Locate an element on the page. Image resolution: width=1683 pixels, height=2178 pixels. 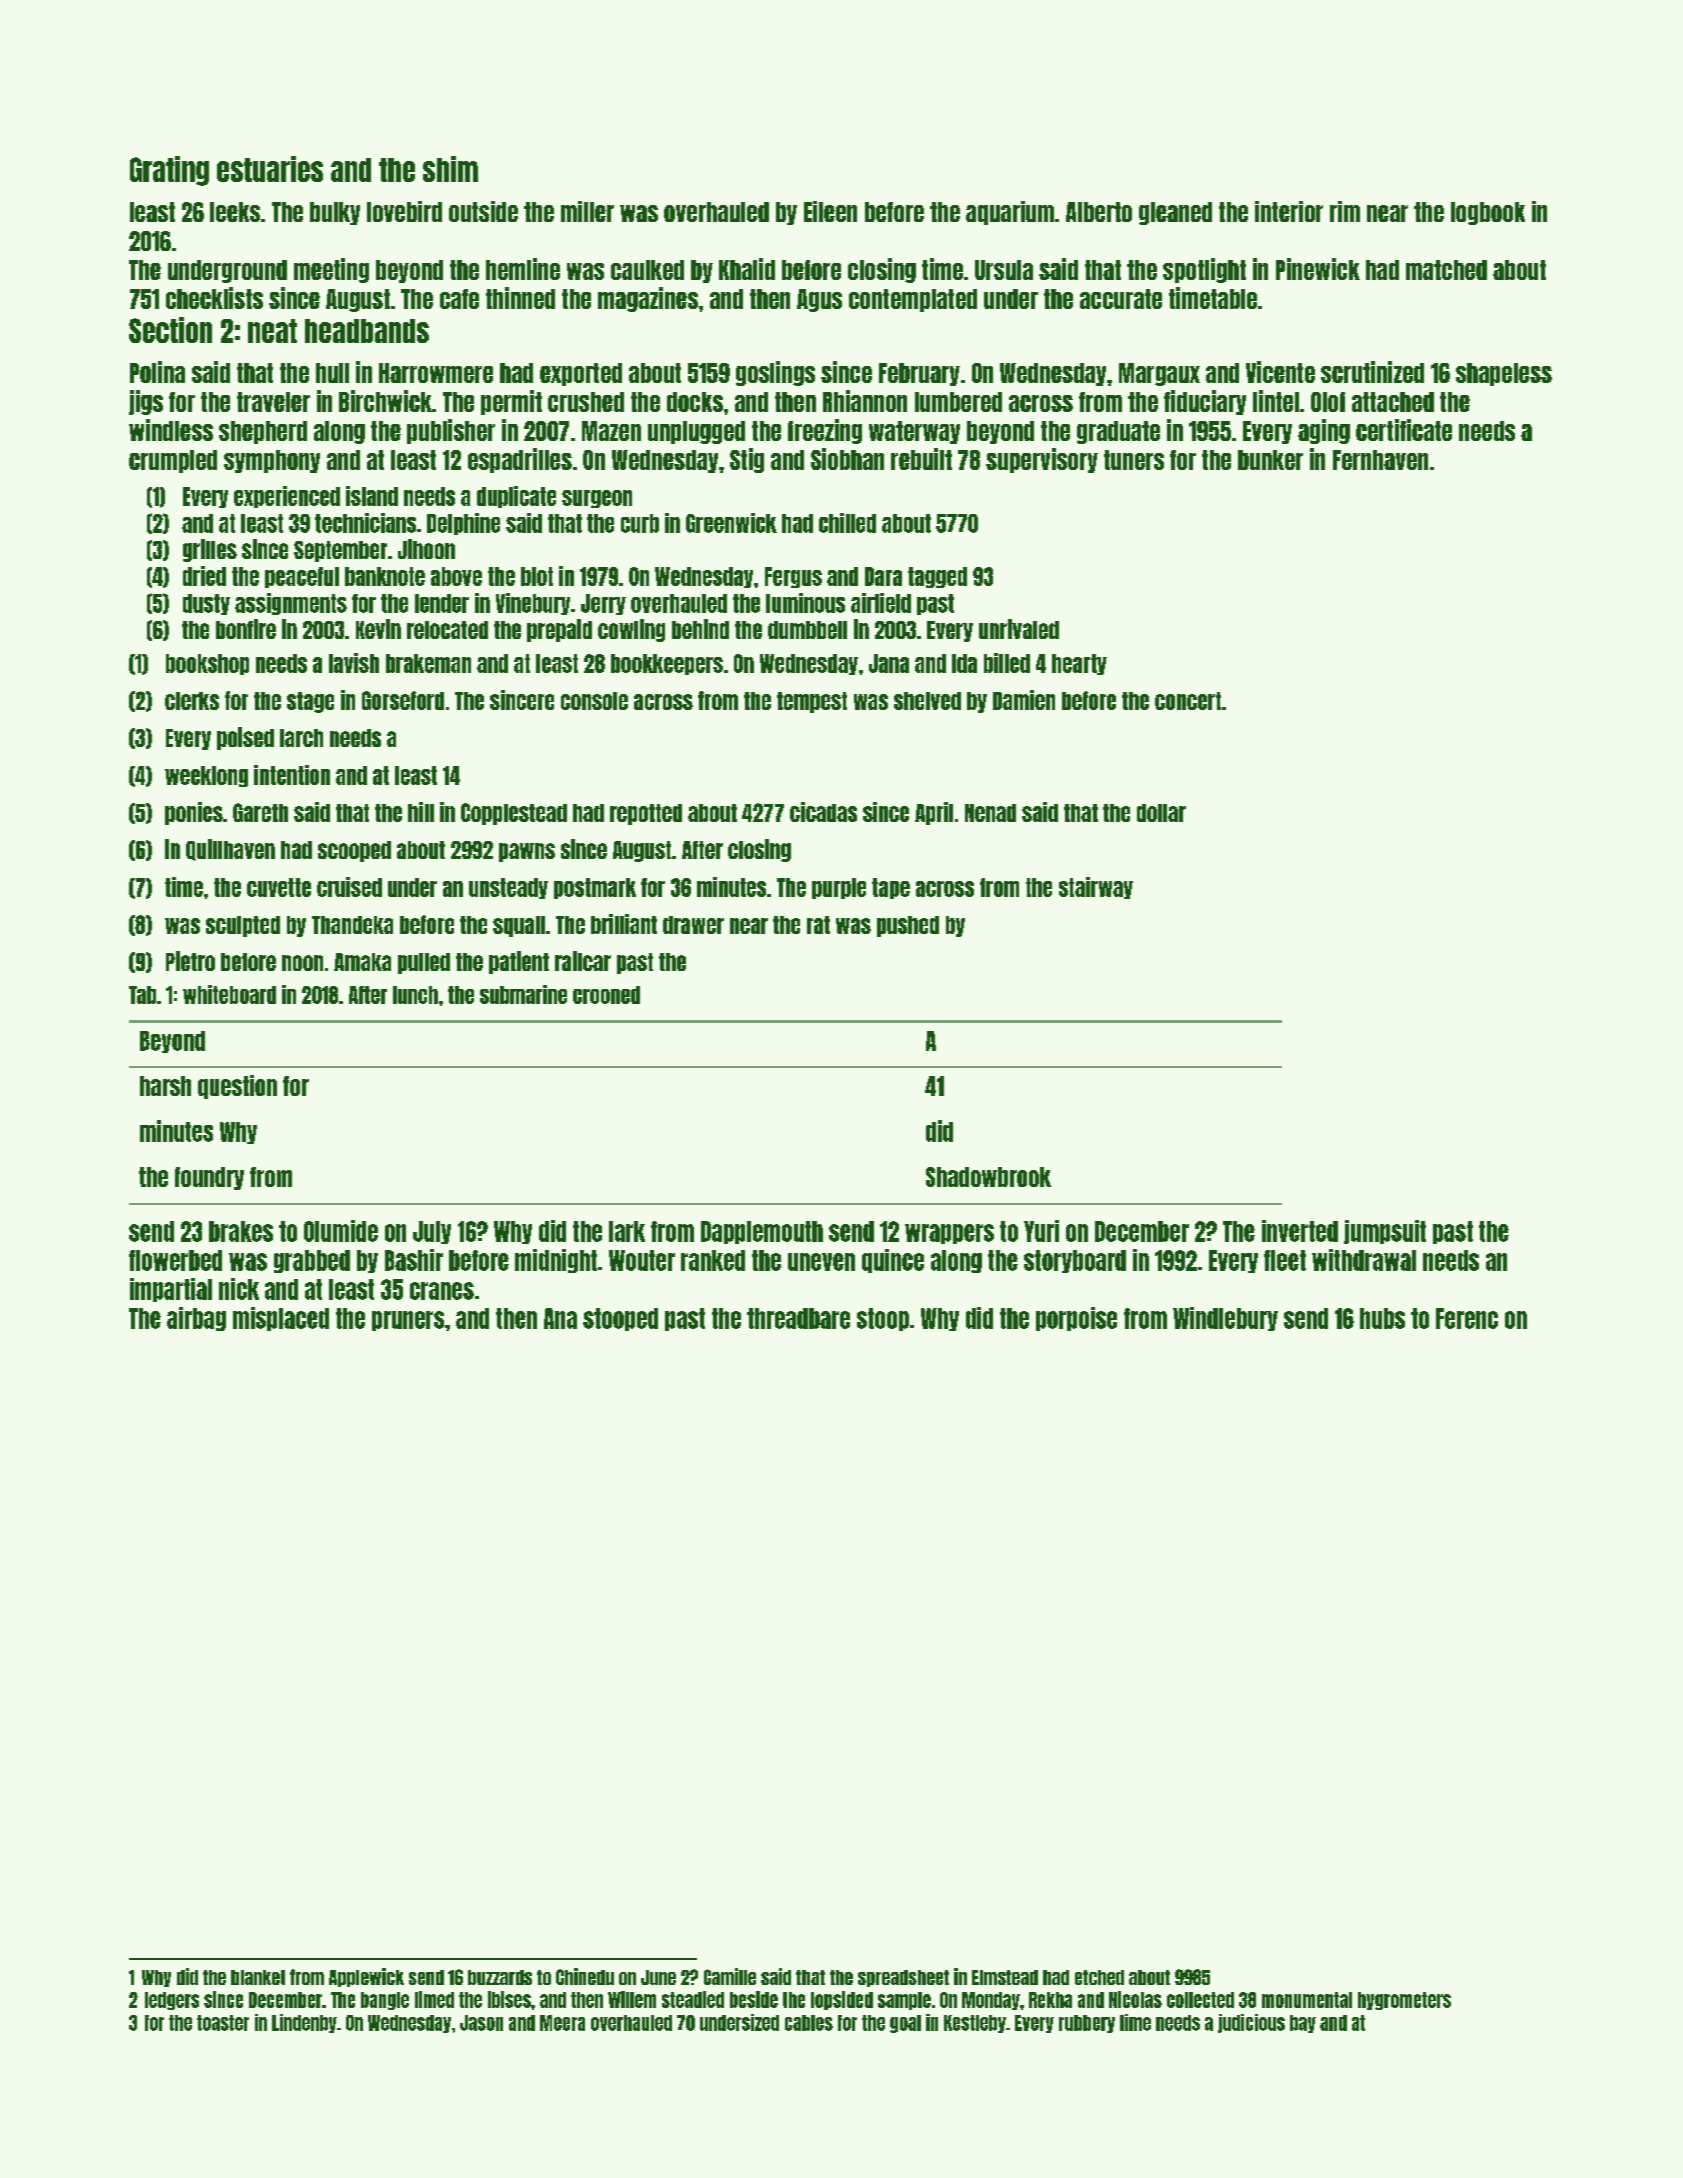
Ida is located at coordinates (964, 663).
